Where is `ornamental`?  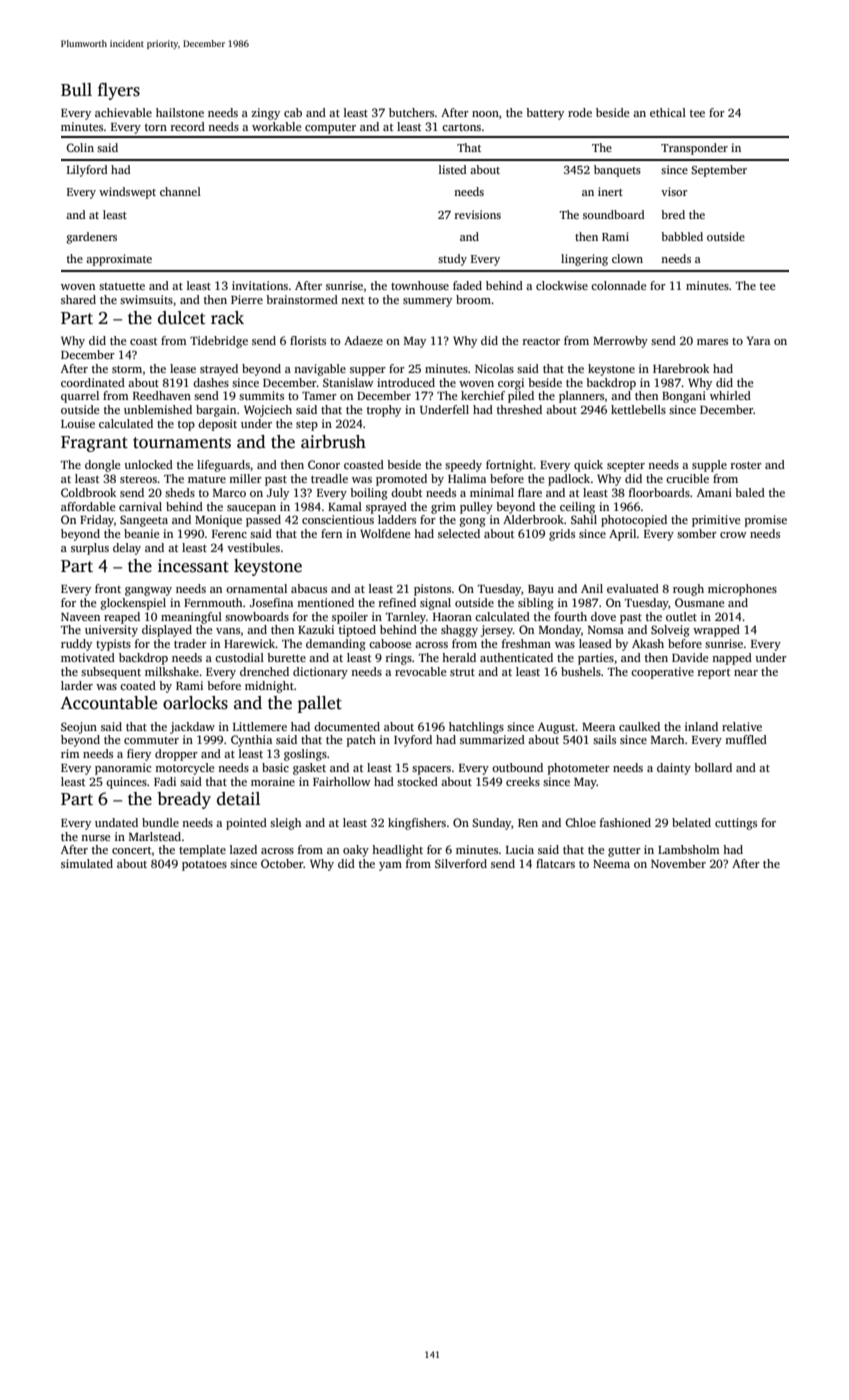 ornamental is located at coordinates (256, 588).
